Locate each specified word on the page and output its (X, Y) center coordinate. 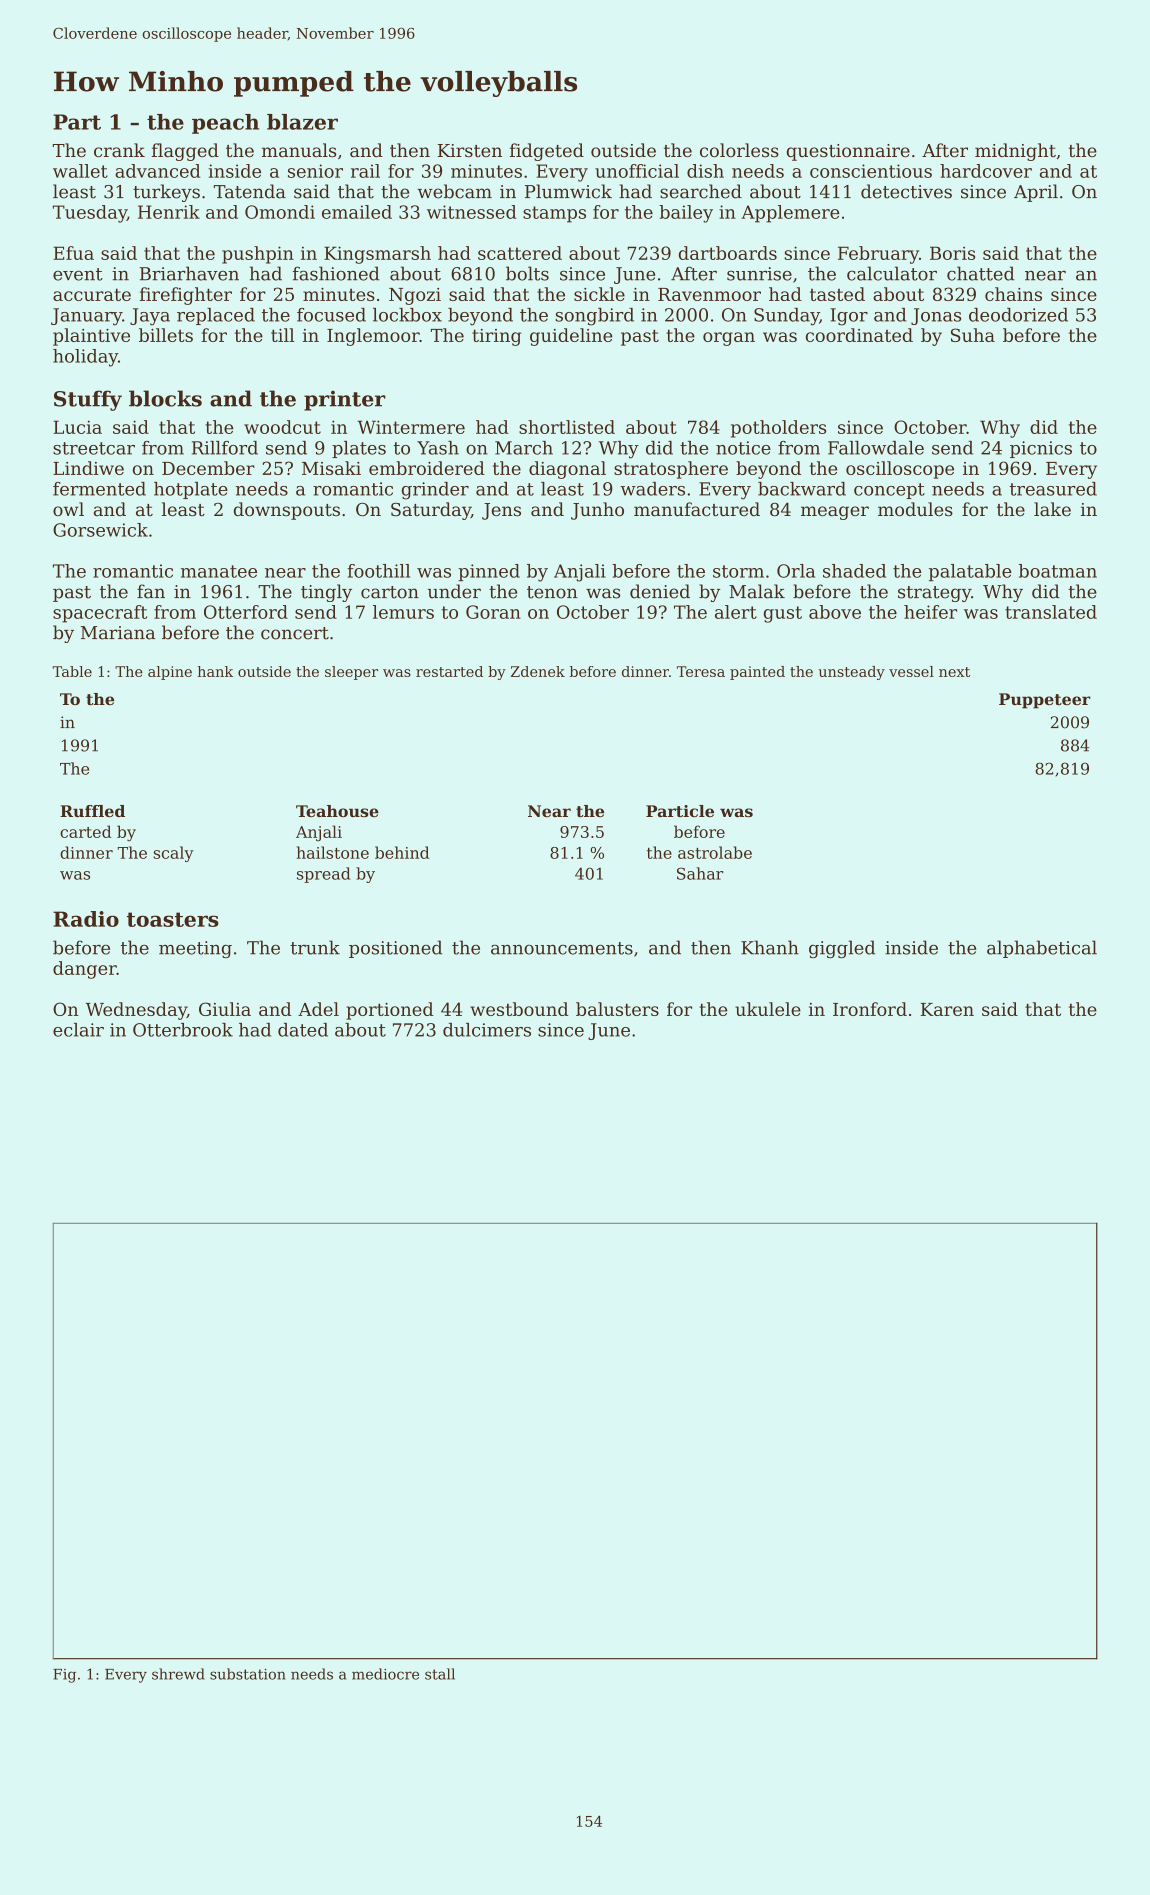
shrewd (178, 1674)
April (1036, 193)
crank (119, 150)
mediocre (385, 1674)
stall (440, 1674)
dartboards (728, 253)
